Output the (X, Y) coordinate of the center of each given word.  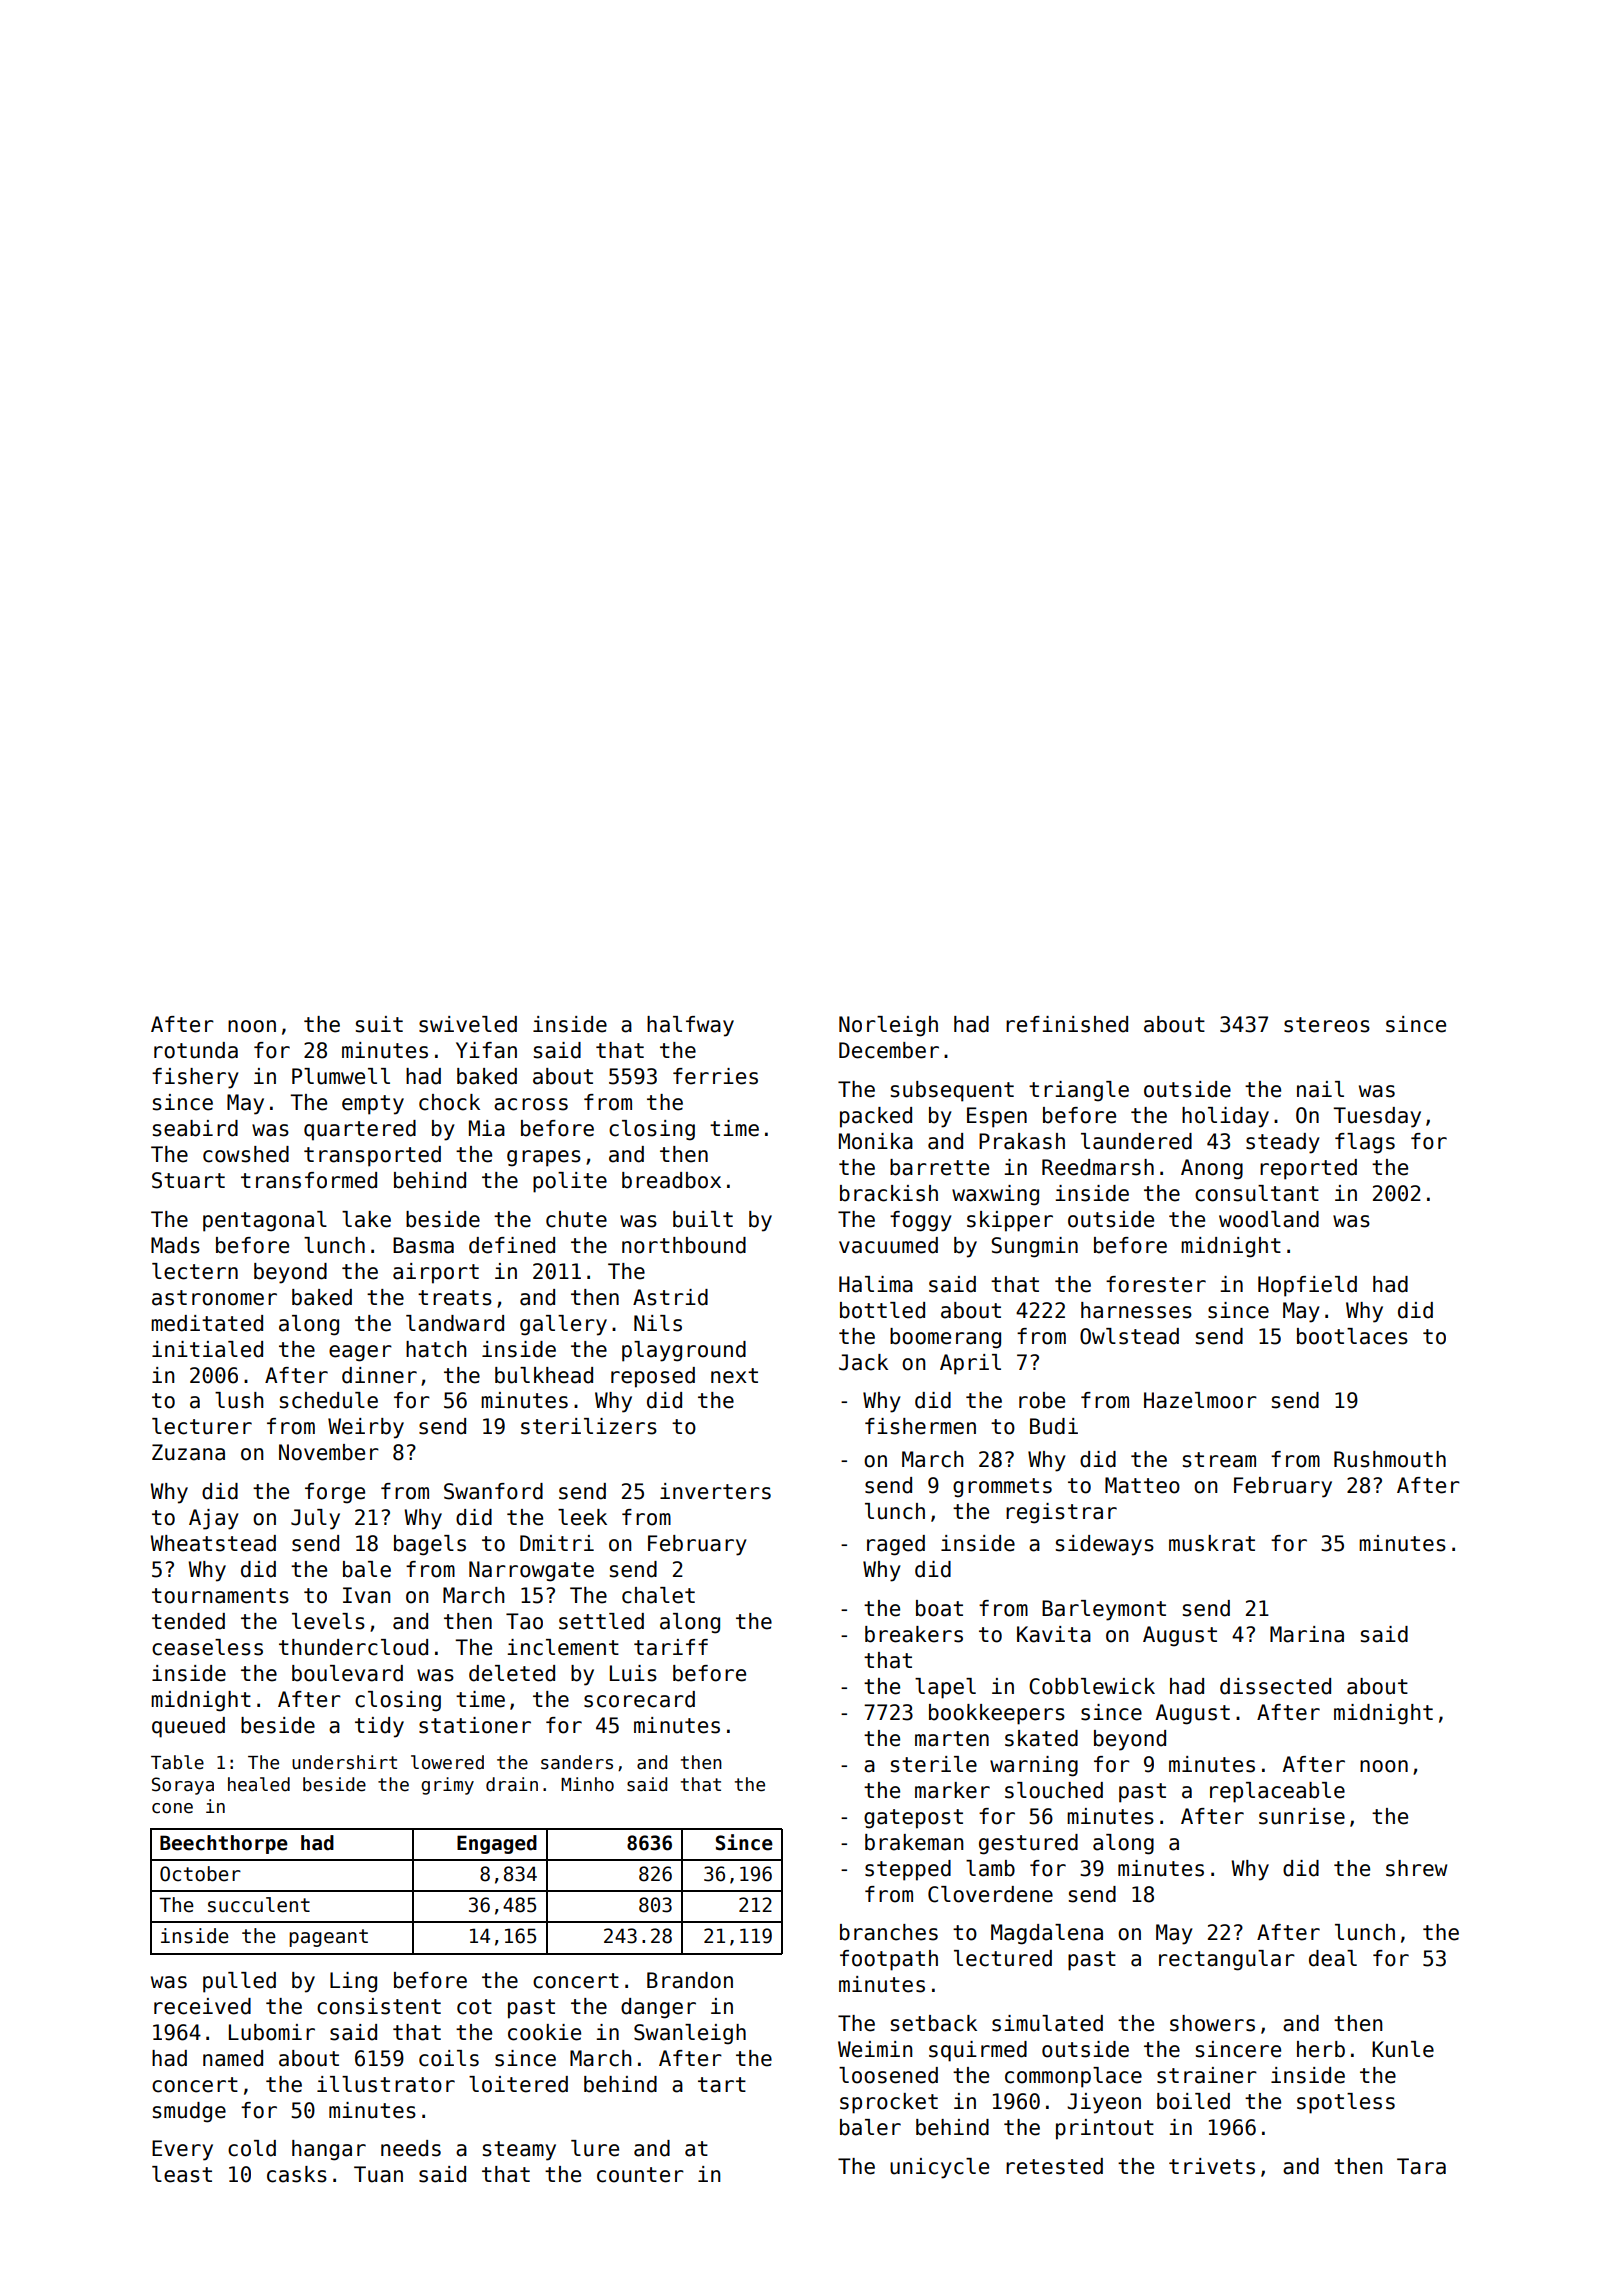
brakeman (914, 1842)
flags (1365, 1143)
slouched (1054, 1790)
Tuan (378, 2174)
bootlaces (1352, 1336)
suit (379, 1024)
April (970, 1364)
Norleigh (888, 1026)
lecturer (202, 1426)
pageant (328, 1938)
